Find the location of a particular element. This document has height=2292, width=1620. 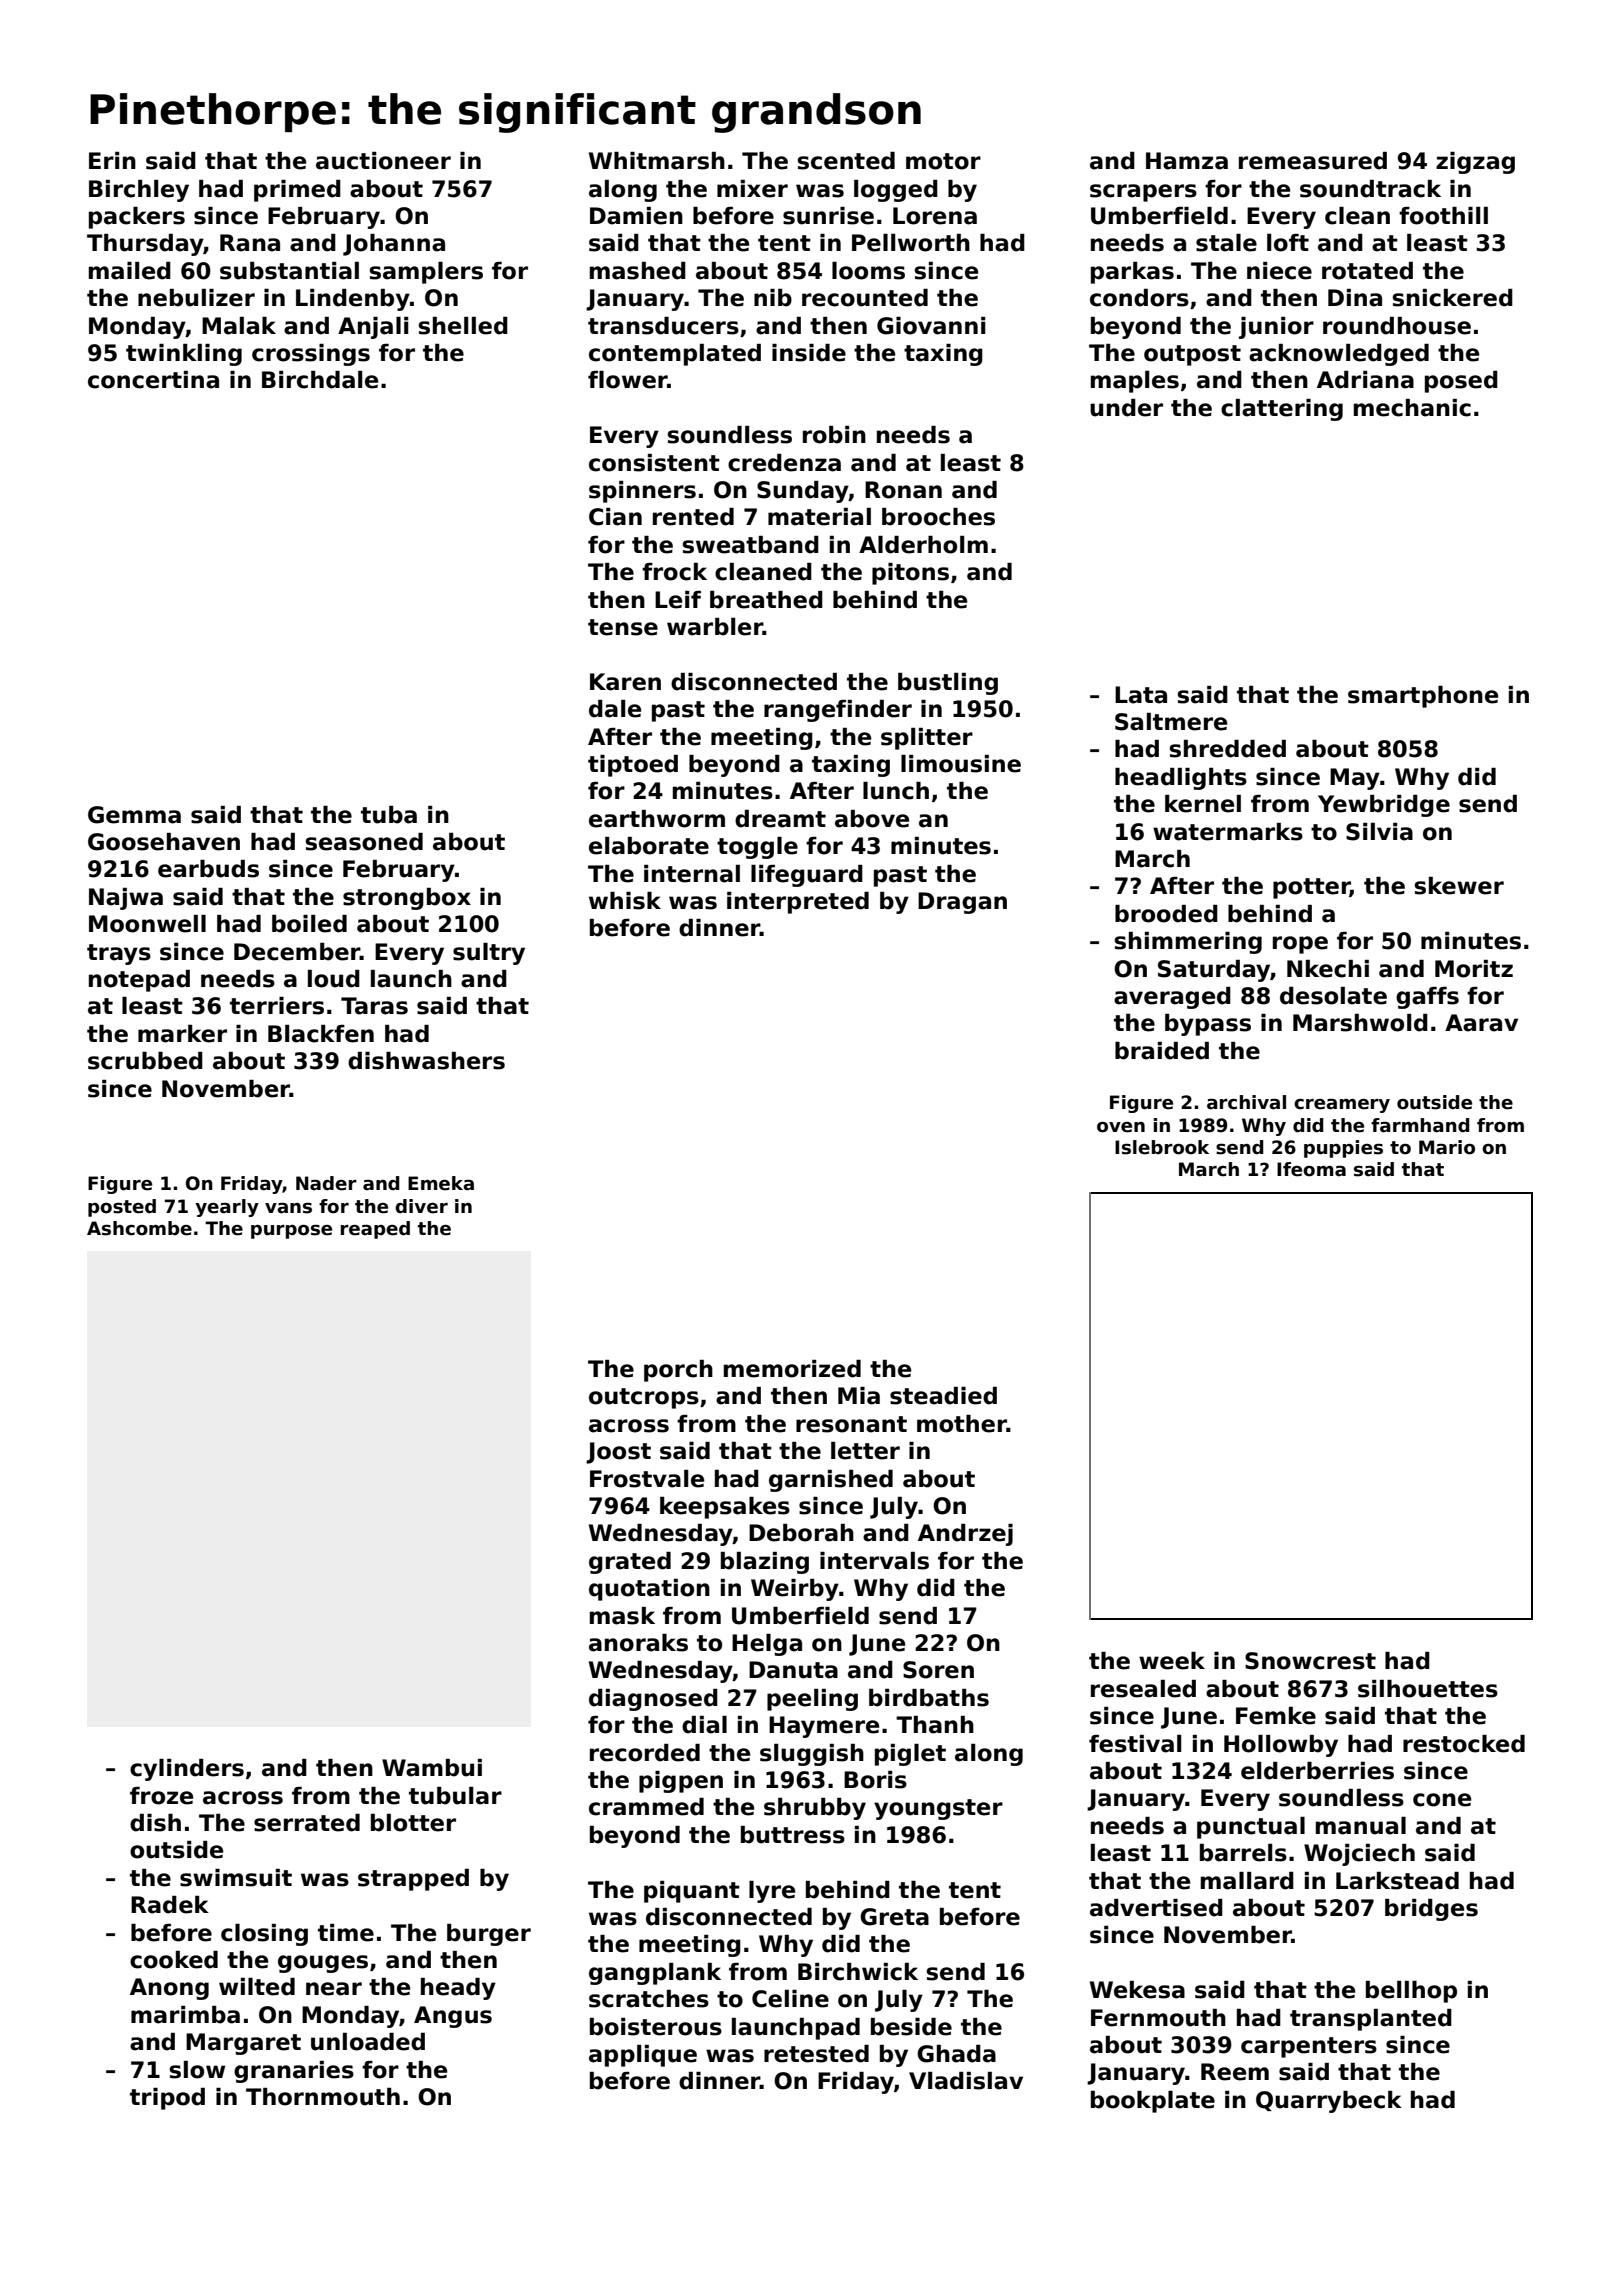

tripod is located at coordinates (167, 2099).
